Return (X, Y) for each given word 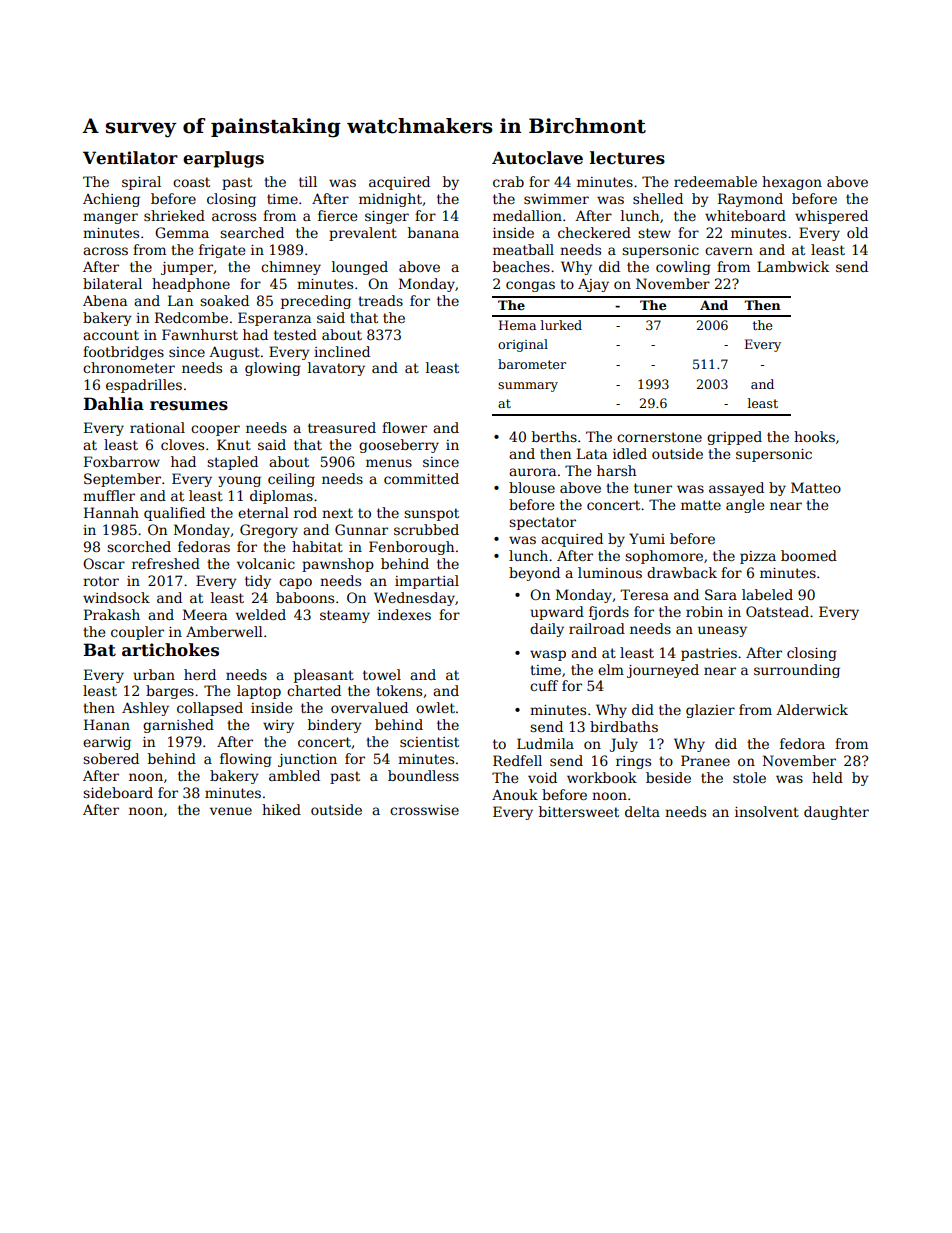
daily (547, 630)
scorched (139, 546)
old (857, 232)
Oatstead (777, 611)
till (308, 181)
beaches (521, 266)
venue (231, 811)
